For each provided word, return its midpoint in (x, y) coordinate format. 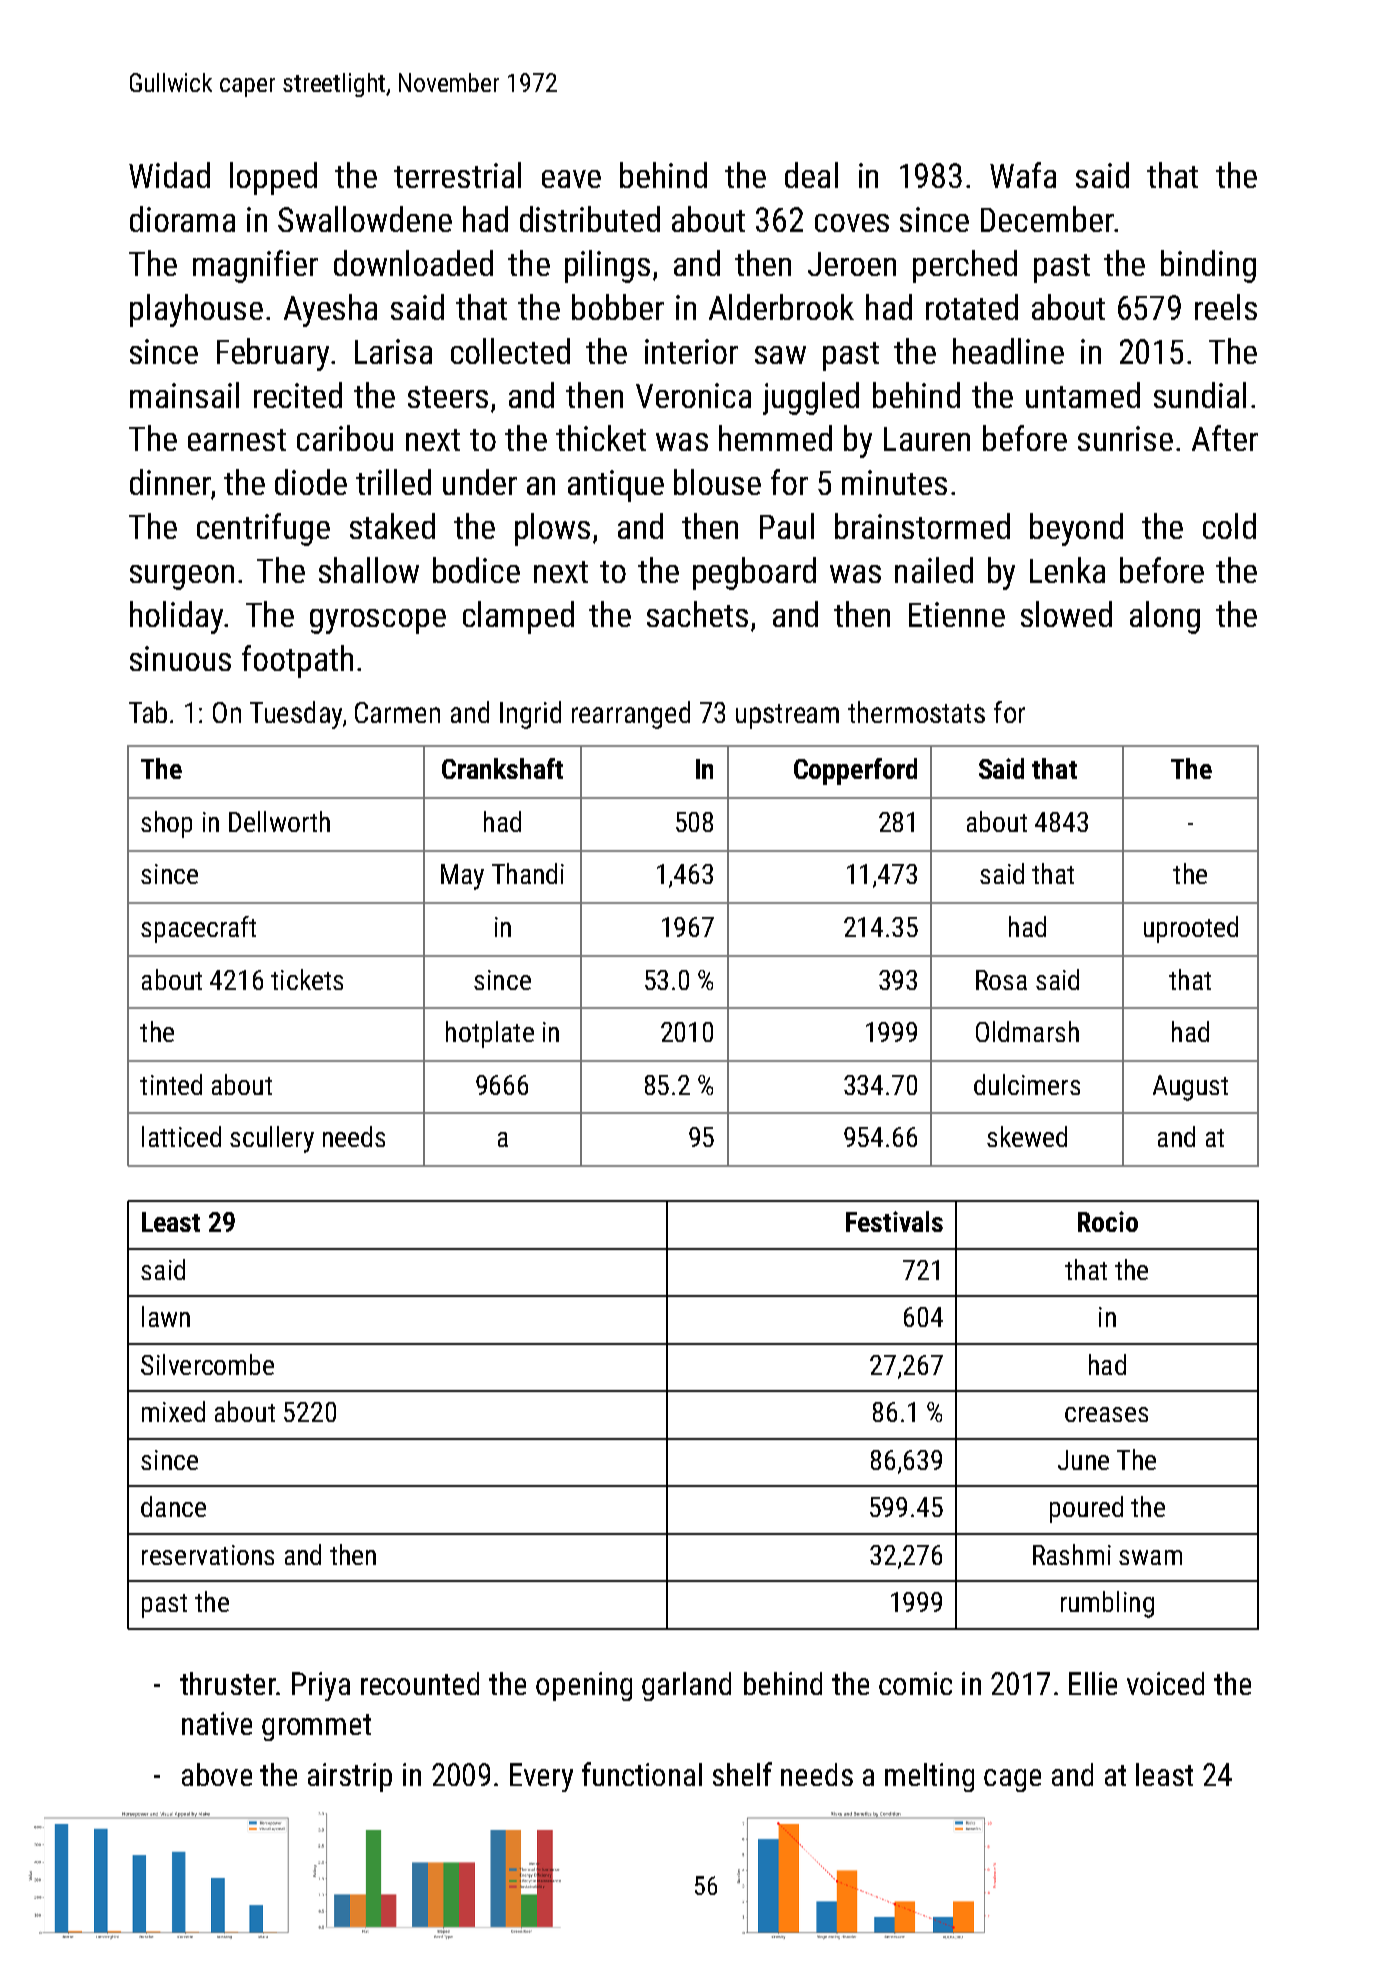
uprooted (1191, 929)
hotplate (490, 1034)
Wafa (1023, 175)
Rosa (1001, 980)
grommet (316, 1727)
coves (852, 223)
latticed (181, 1136)
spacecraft (198, 929)
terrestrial (457, 175)
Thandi (528, 873)
